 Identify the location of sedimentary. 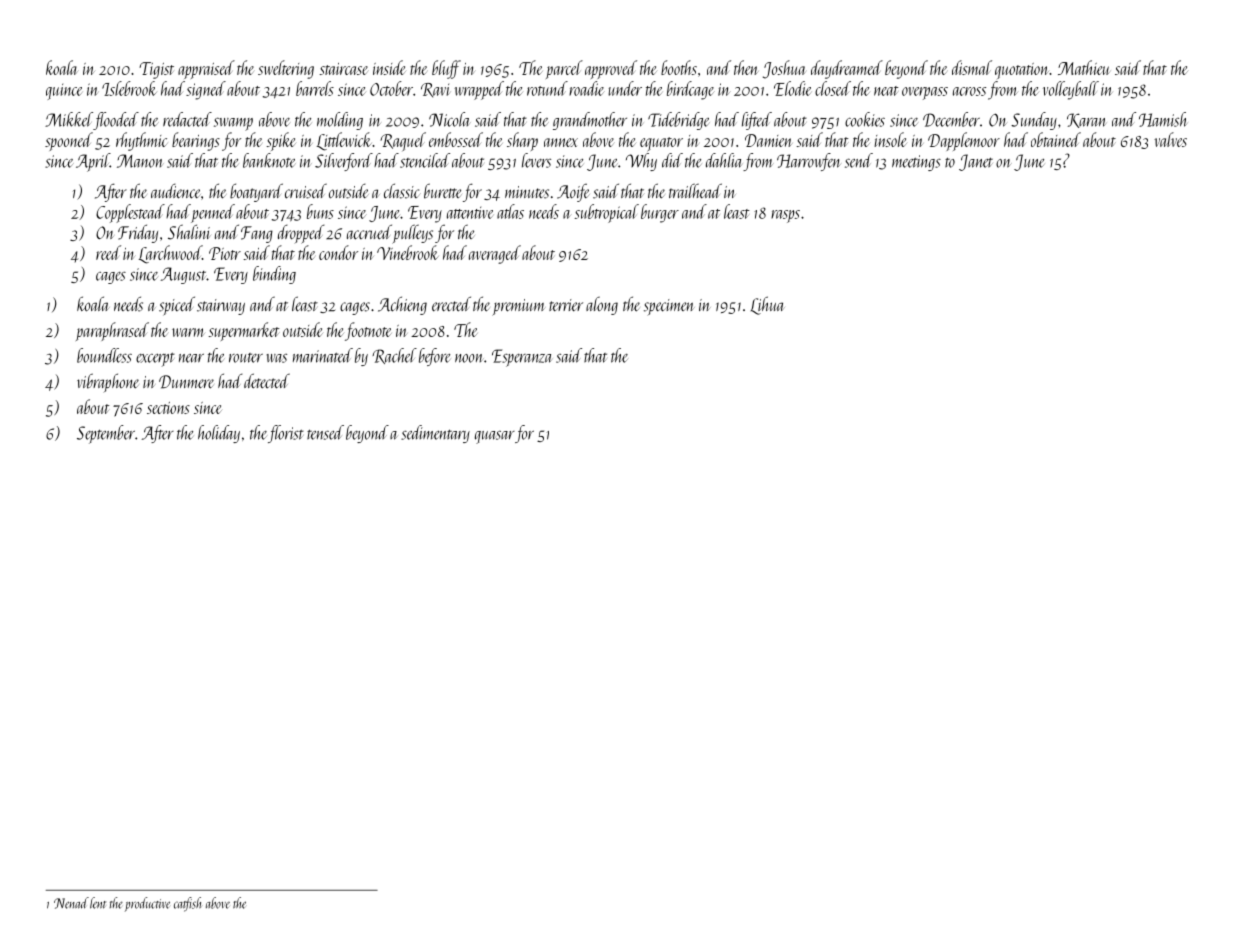
(435, 434).
